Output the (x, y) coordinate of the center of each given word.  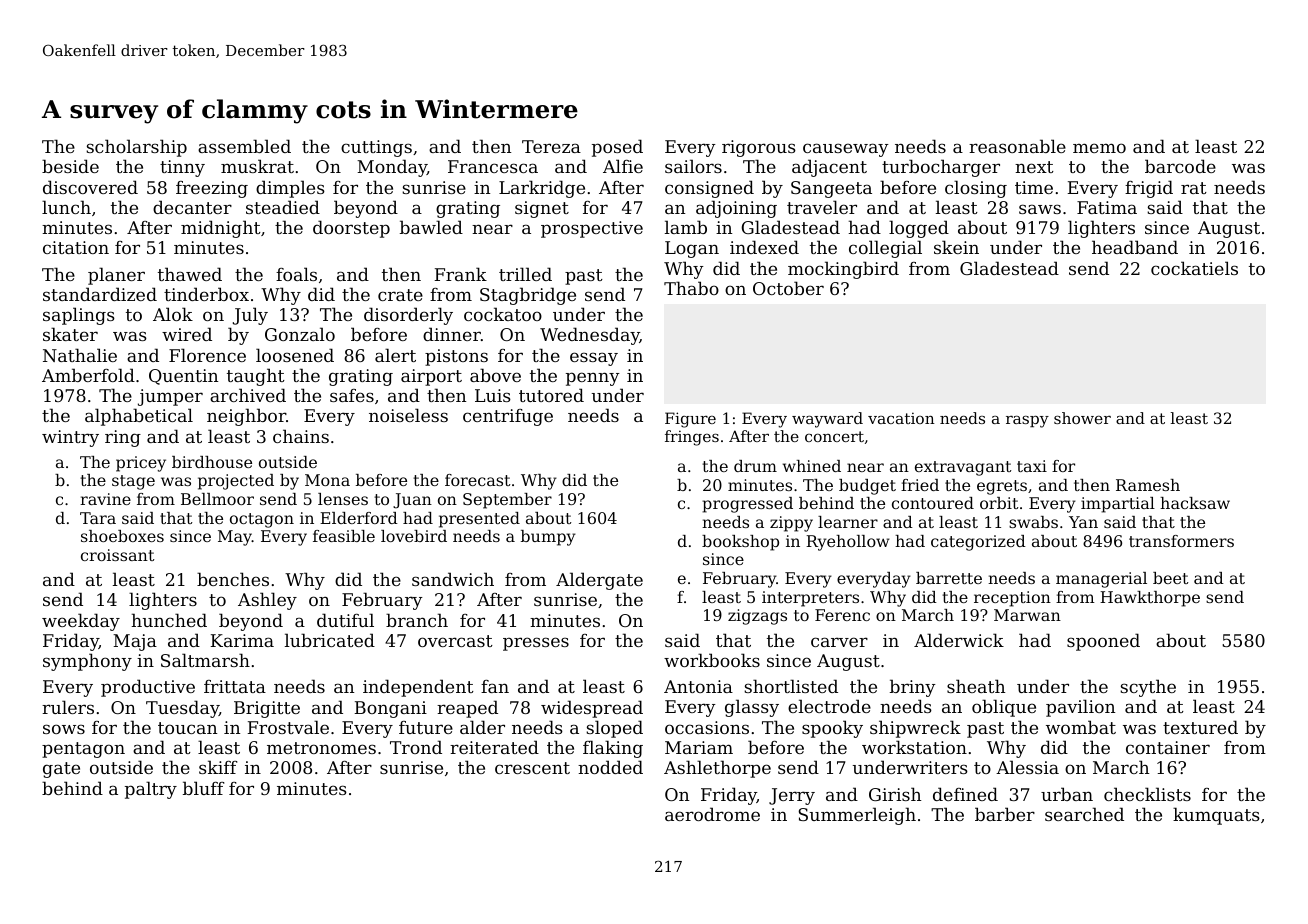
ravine (105, 499)
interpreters (810, 599)
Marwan (1027, 615)
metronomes (321, 748)
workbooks (712, 660)
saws (1040, 209)
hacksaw (1195, 503)
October (788, 288)
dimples (290, 189)
